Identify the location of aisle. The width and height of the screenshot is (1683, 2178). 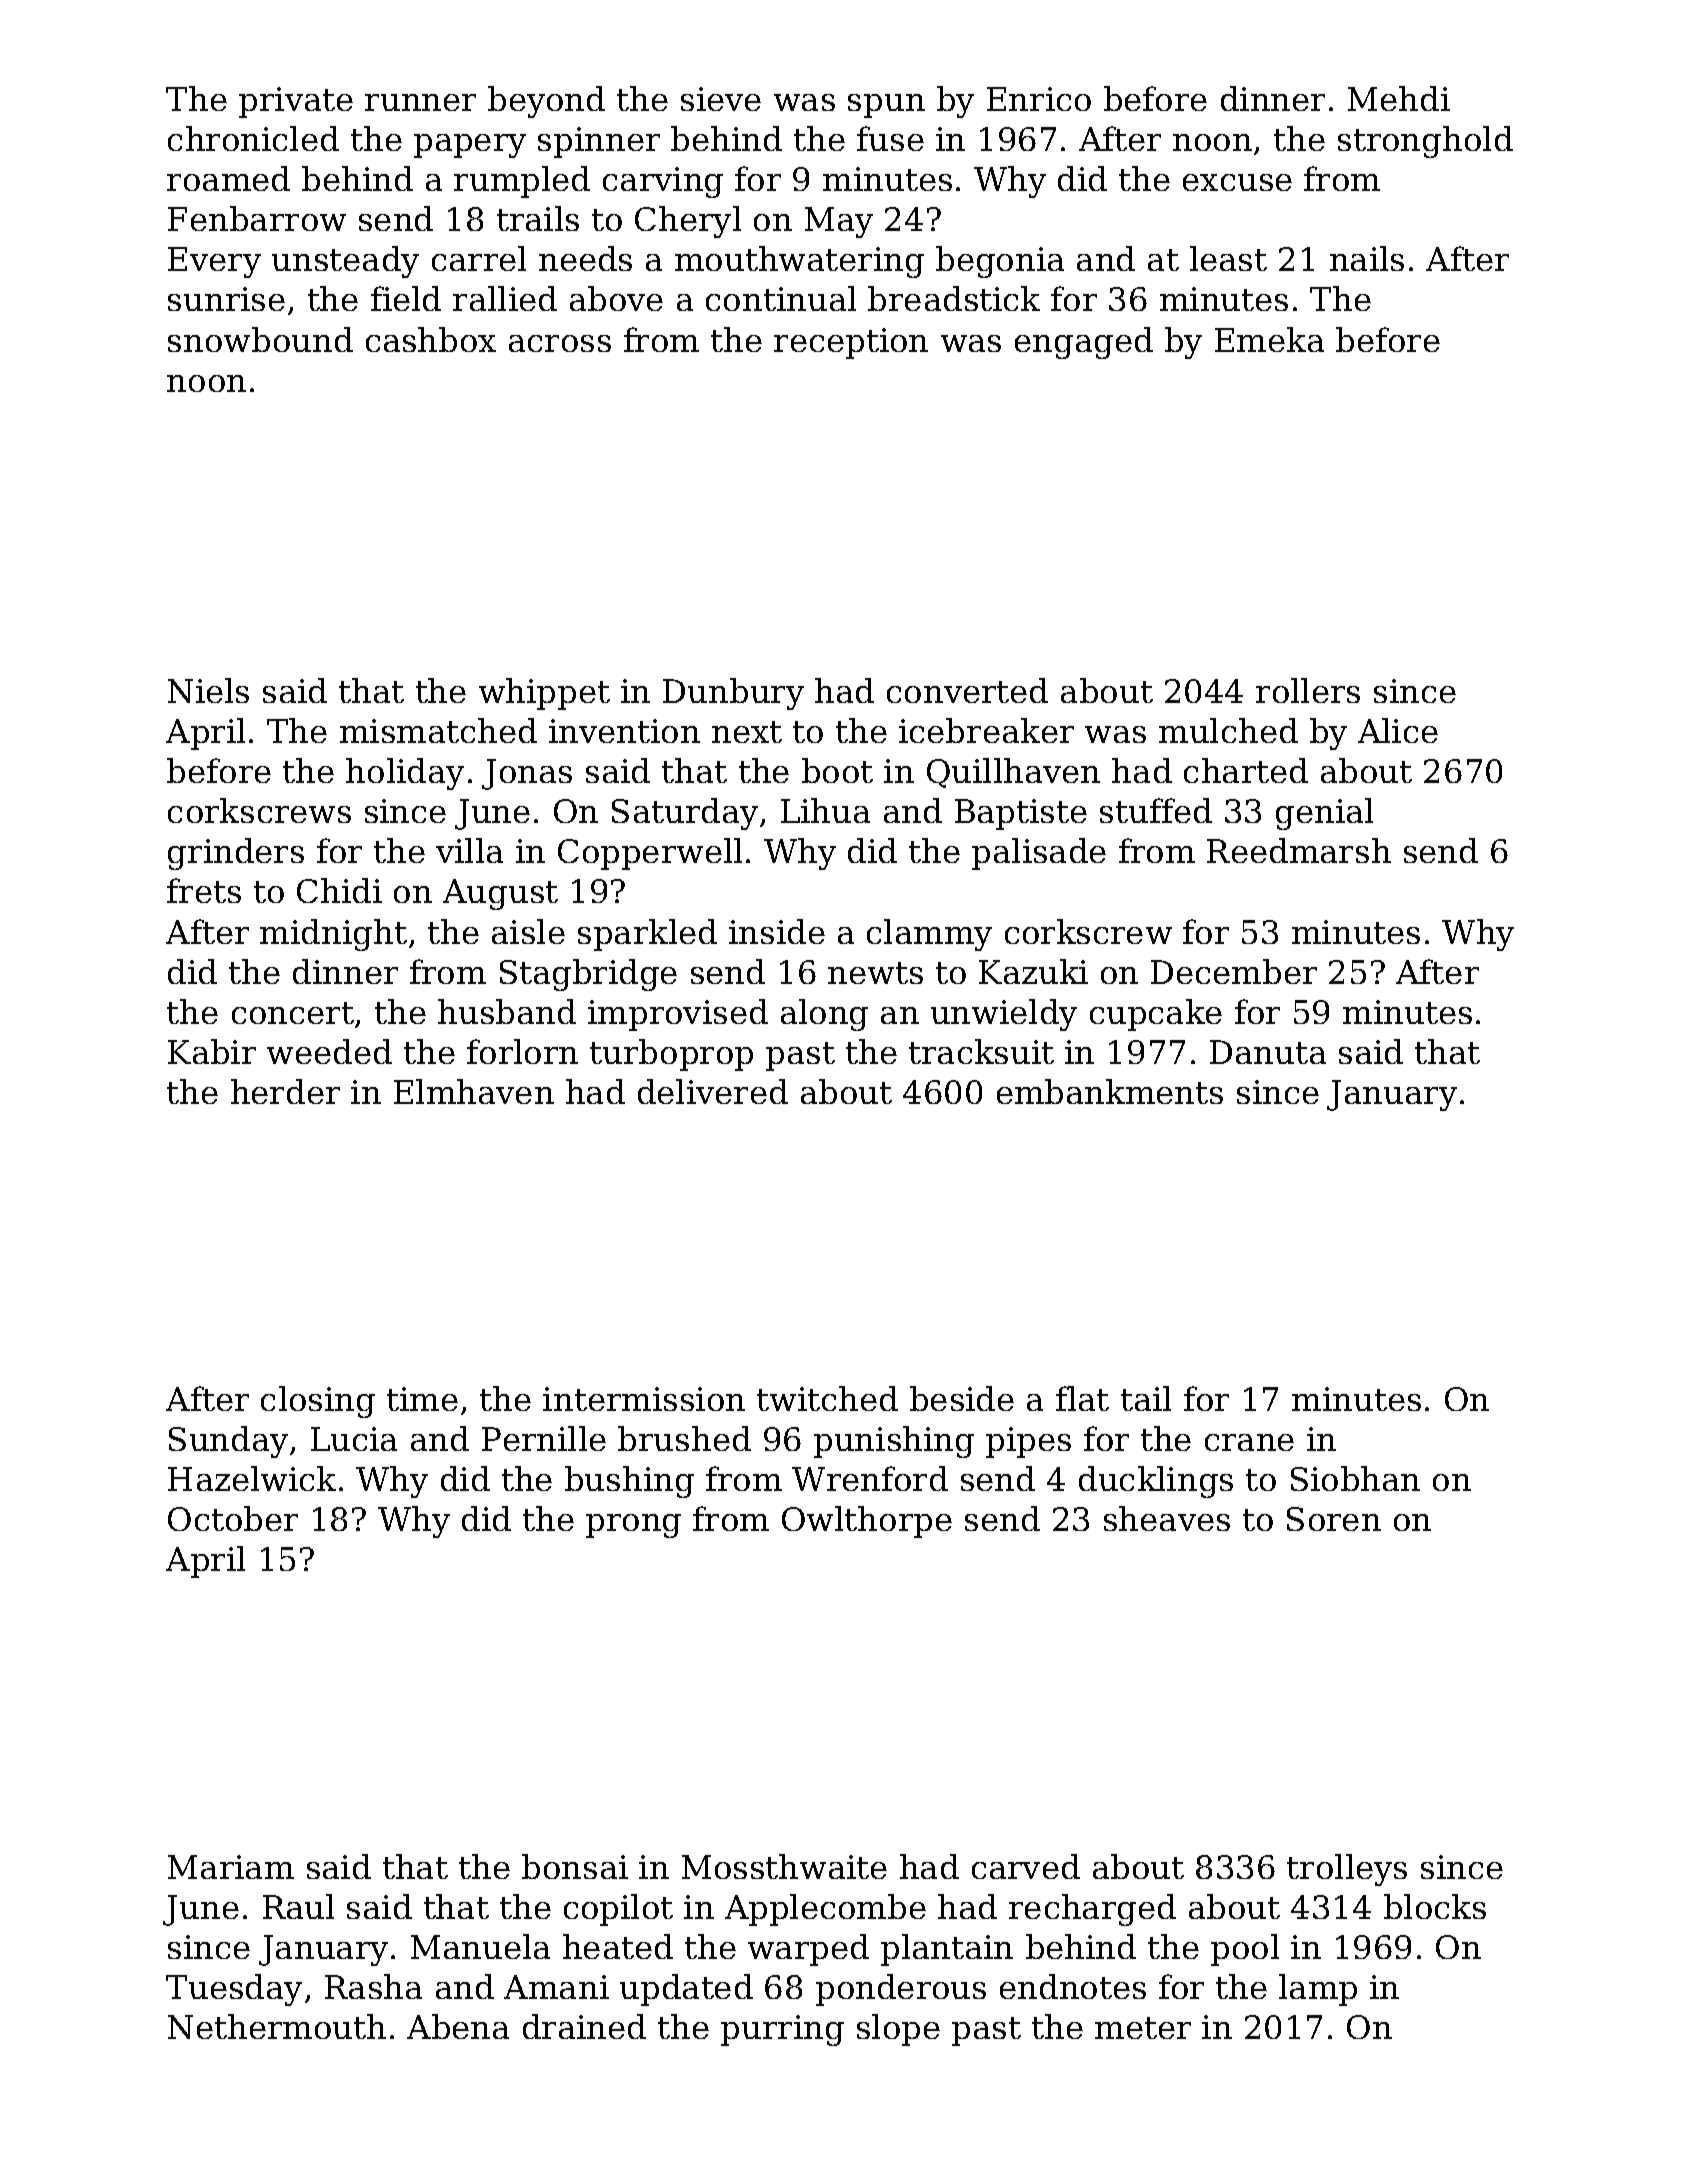
(528, 931).
